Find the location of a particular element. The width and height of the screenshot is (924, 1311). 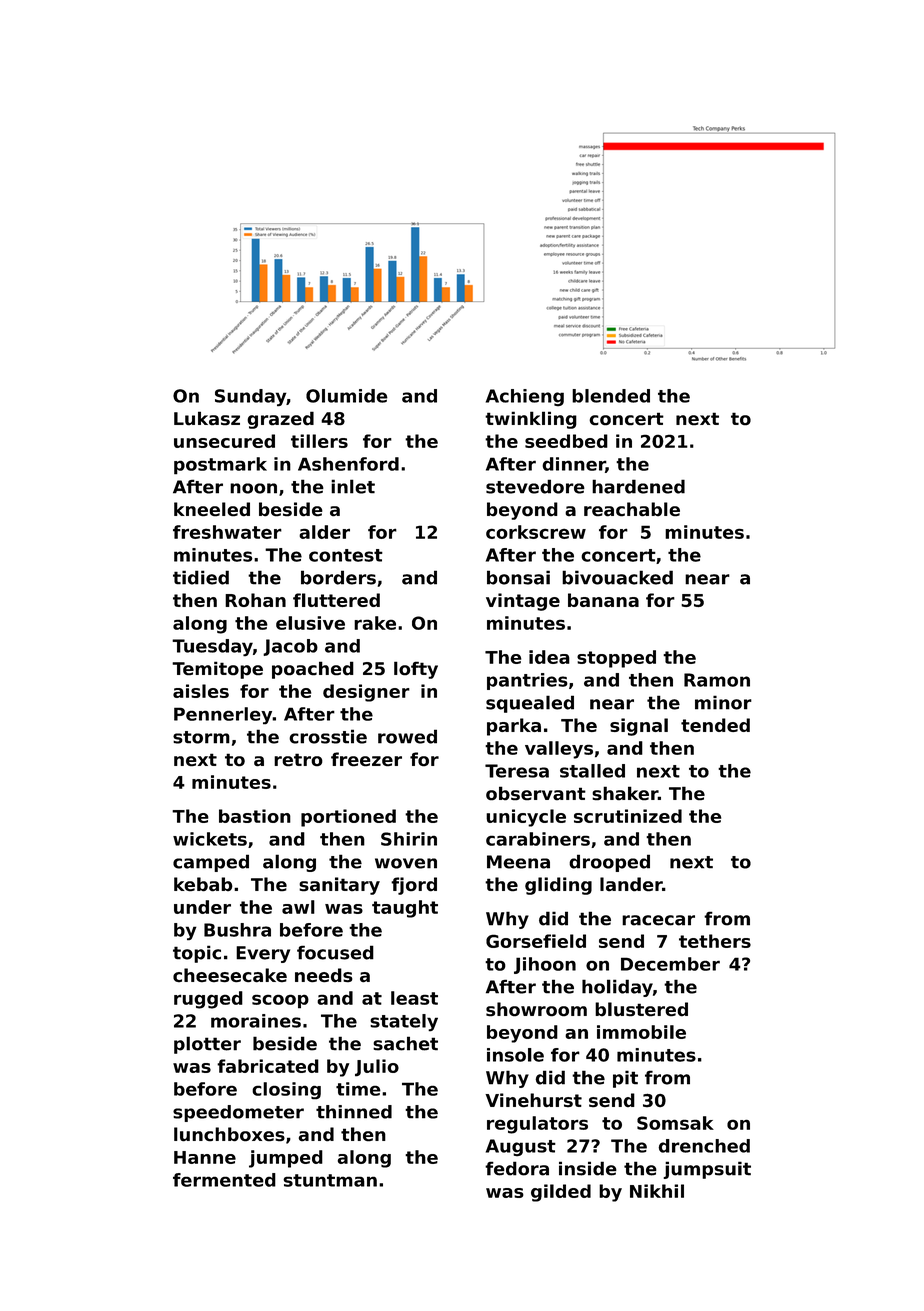

dinner is located at coordinates (573, 464).
